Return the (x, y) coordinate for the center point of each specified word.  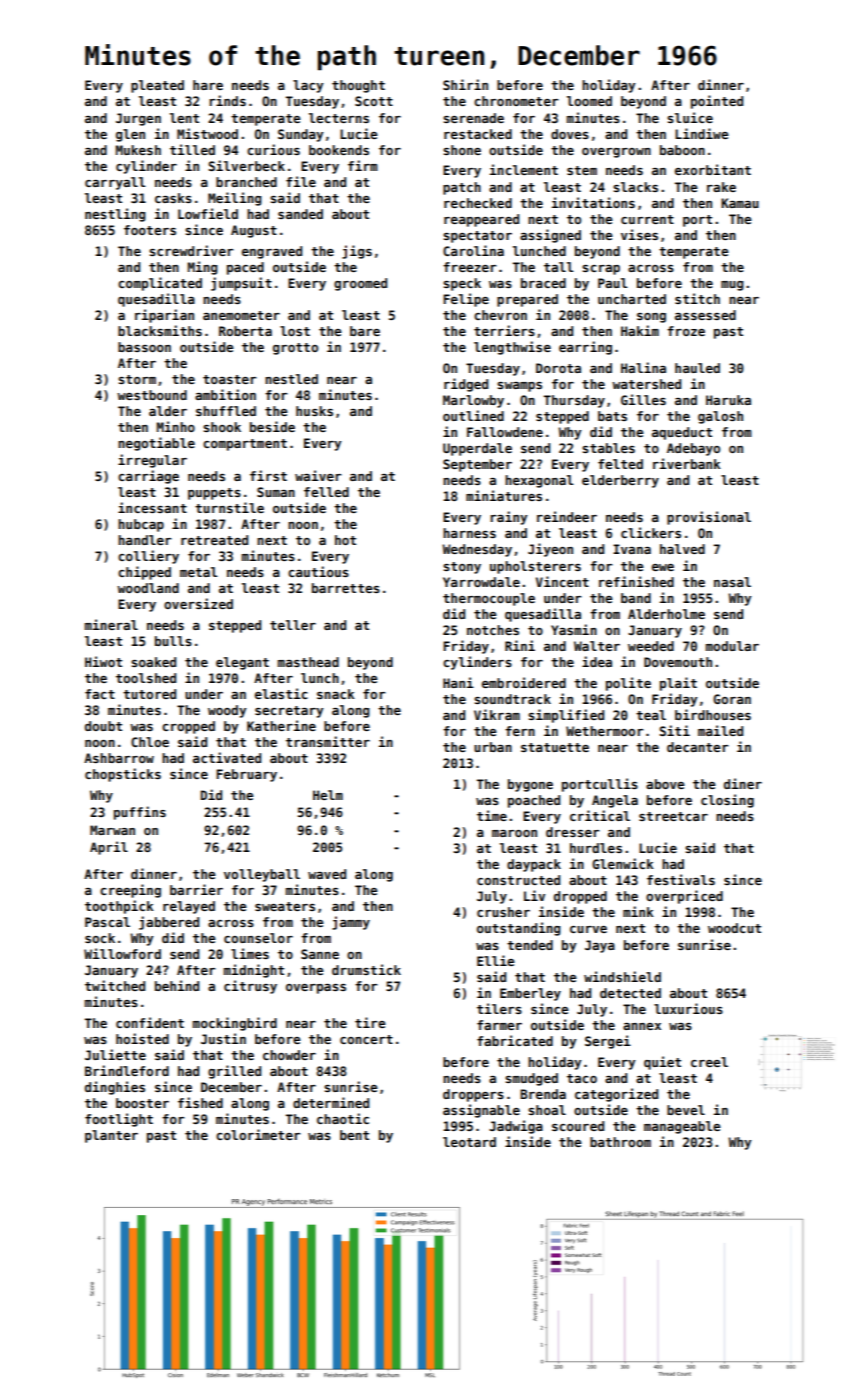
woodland (148, 588)
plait (678, 684)
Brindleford (127, 1070)
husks (314, 411)
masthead (308, 662)
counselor (258, 938)
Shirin (465, 84)
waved (327, 874)
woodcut (734, 928)
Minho (176, 426)
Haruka (728, 400)
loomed (589, 101)
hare (208, 85)
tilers (499, 1008)
